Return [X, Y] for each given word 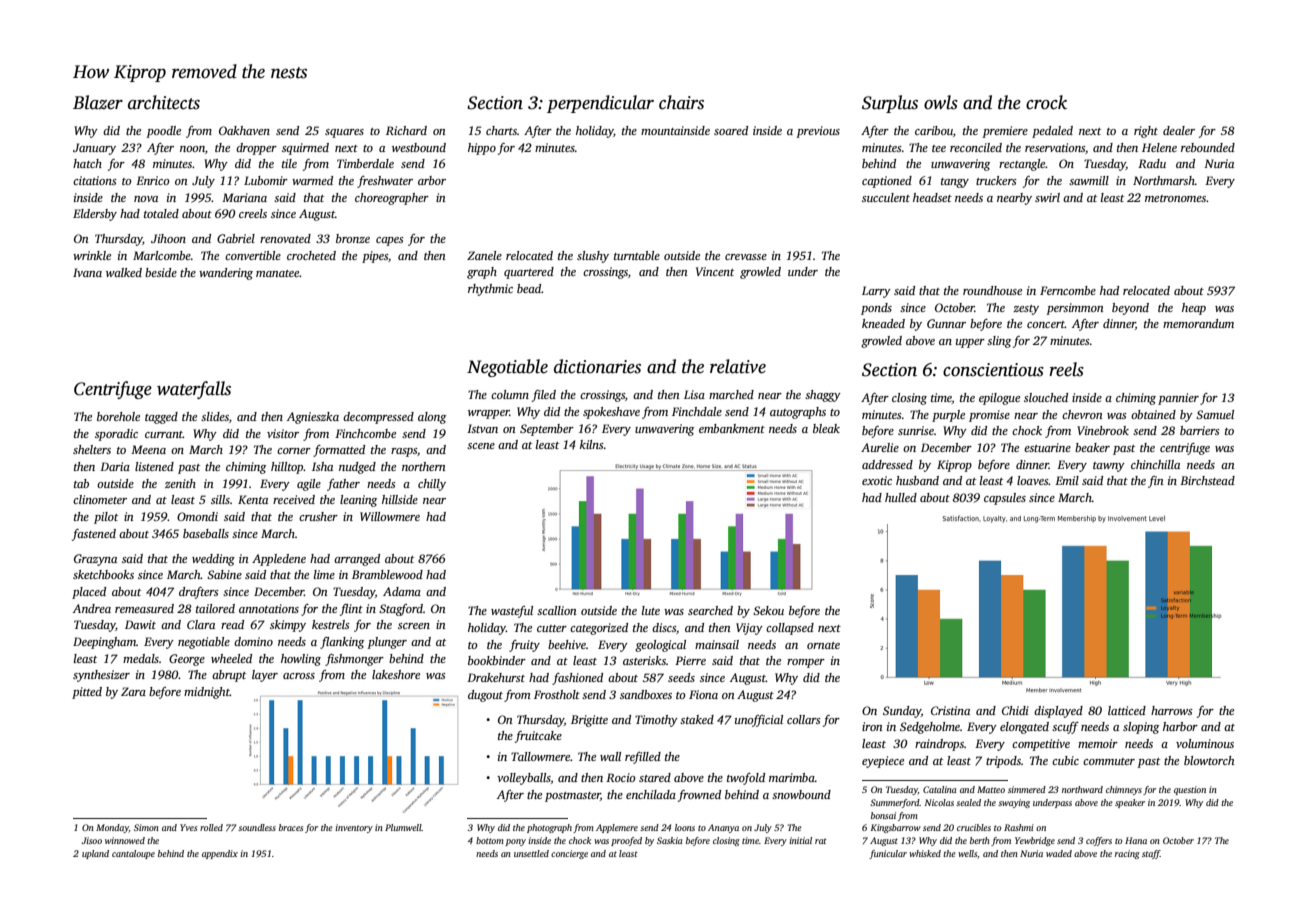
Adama [402, 591]
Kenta [253, 499]
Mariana [244, 197]
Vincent [715, 271]
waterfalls [194, 390]
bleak [826, 428]
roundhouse [992, 290]
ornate [823, 645]
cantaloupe [133, 854]
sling [999, 342]
